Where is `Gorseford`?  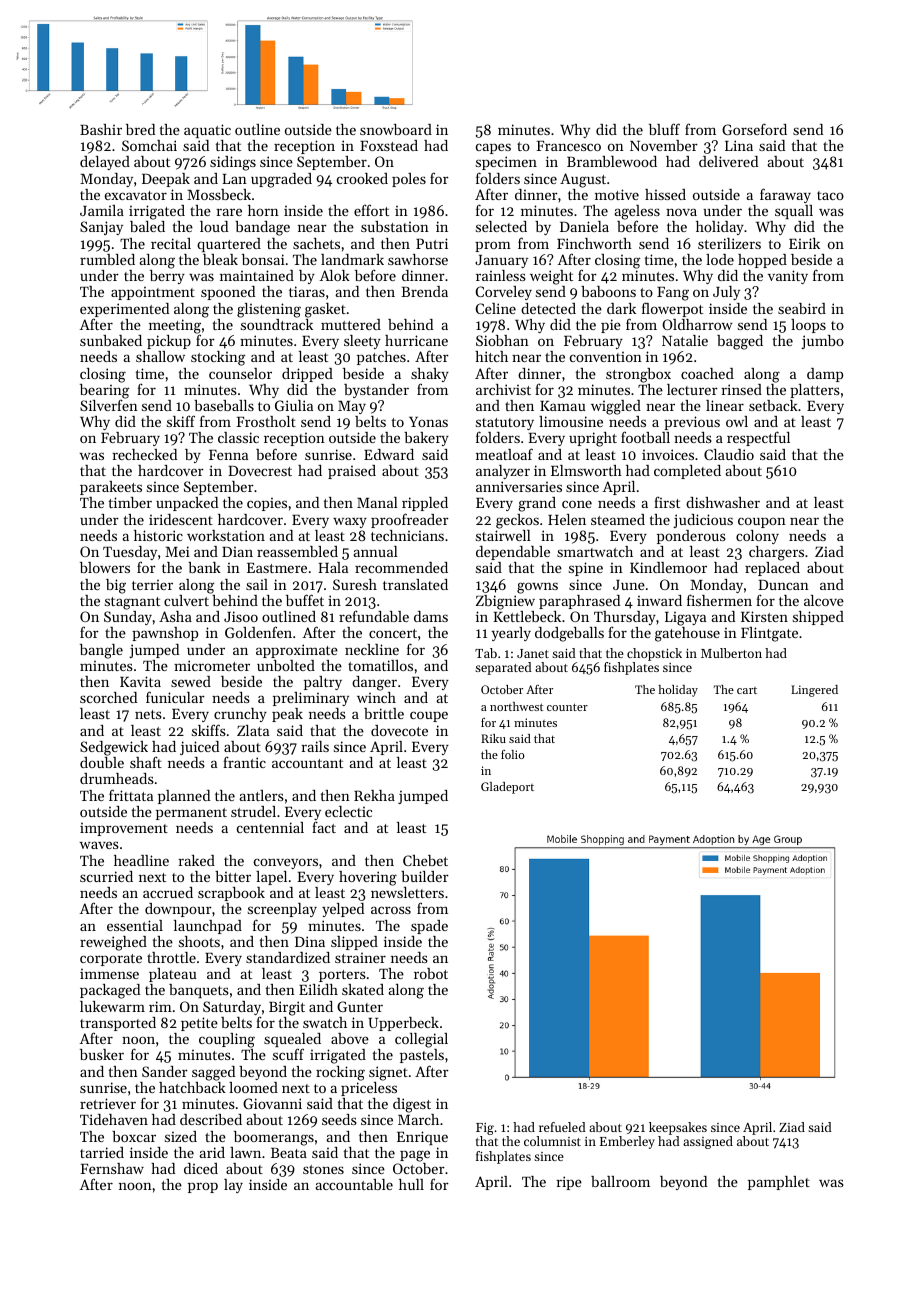 Gorseford is located at coordinates (754, 129).
